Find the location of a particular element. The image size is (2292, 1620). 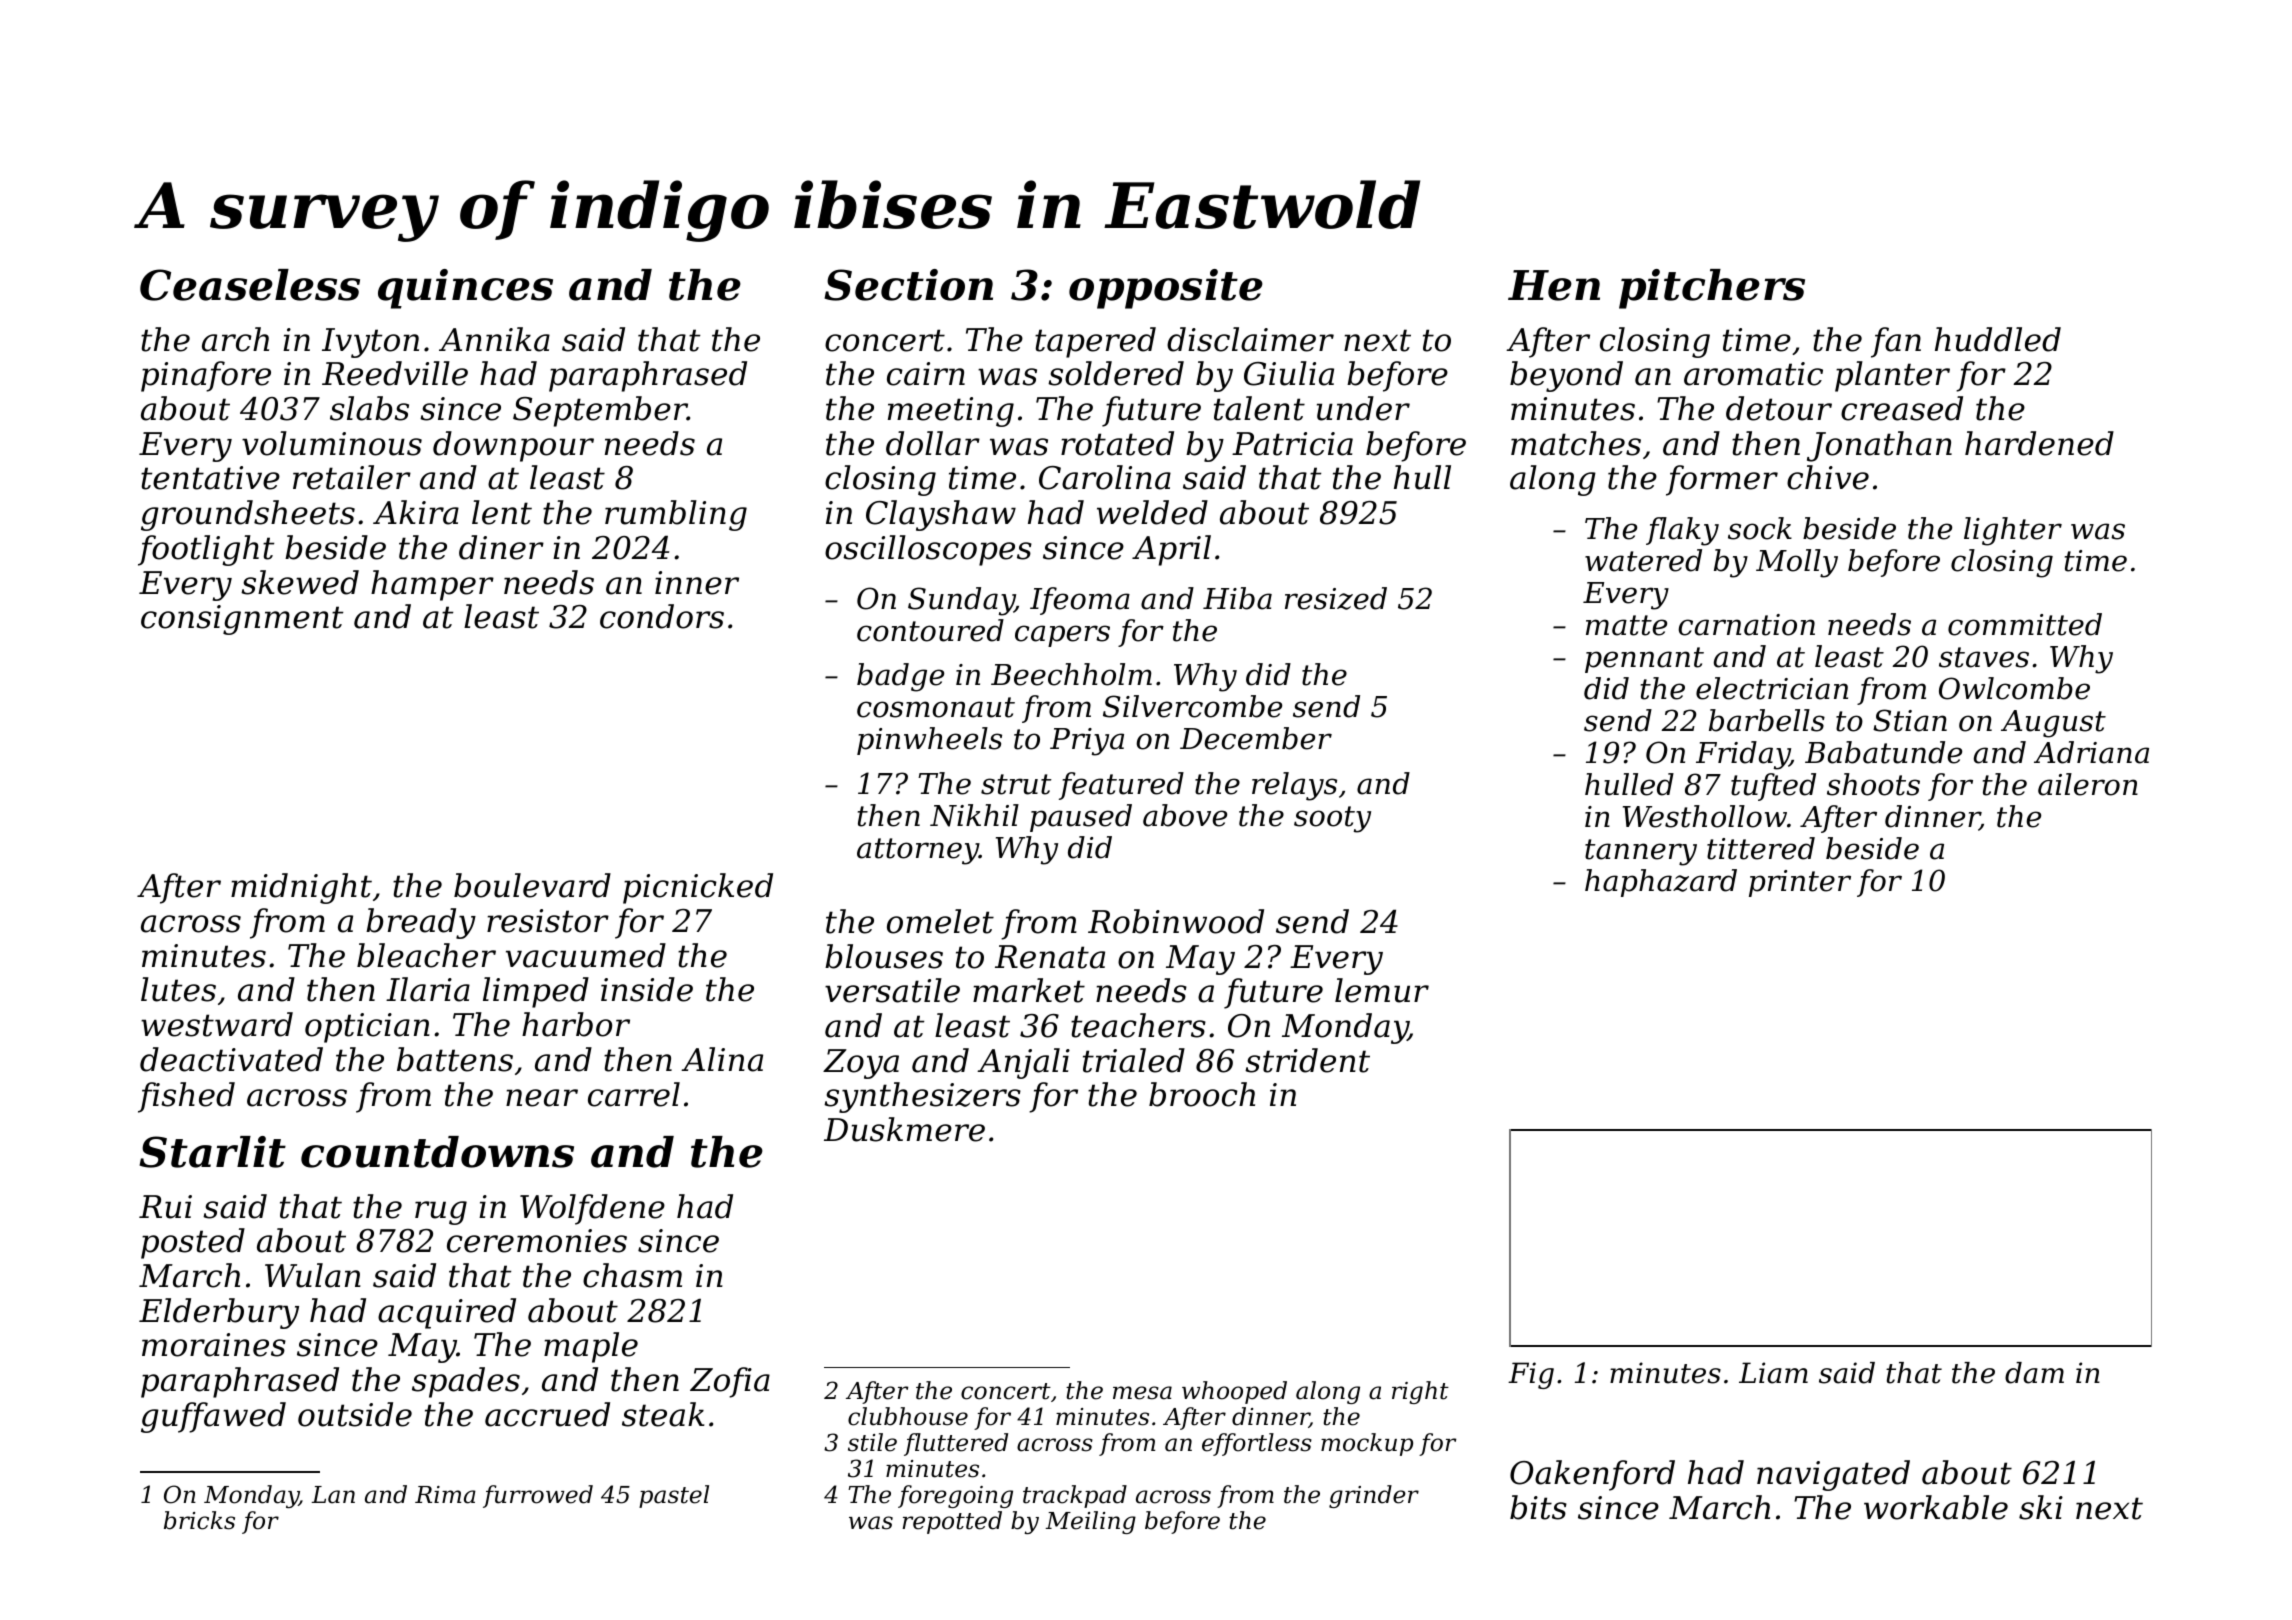

bricks is located at coordinates (199, 1520).
